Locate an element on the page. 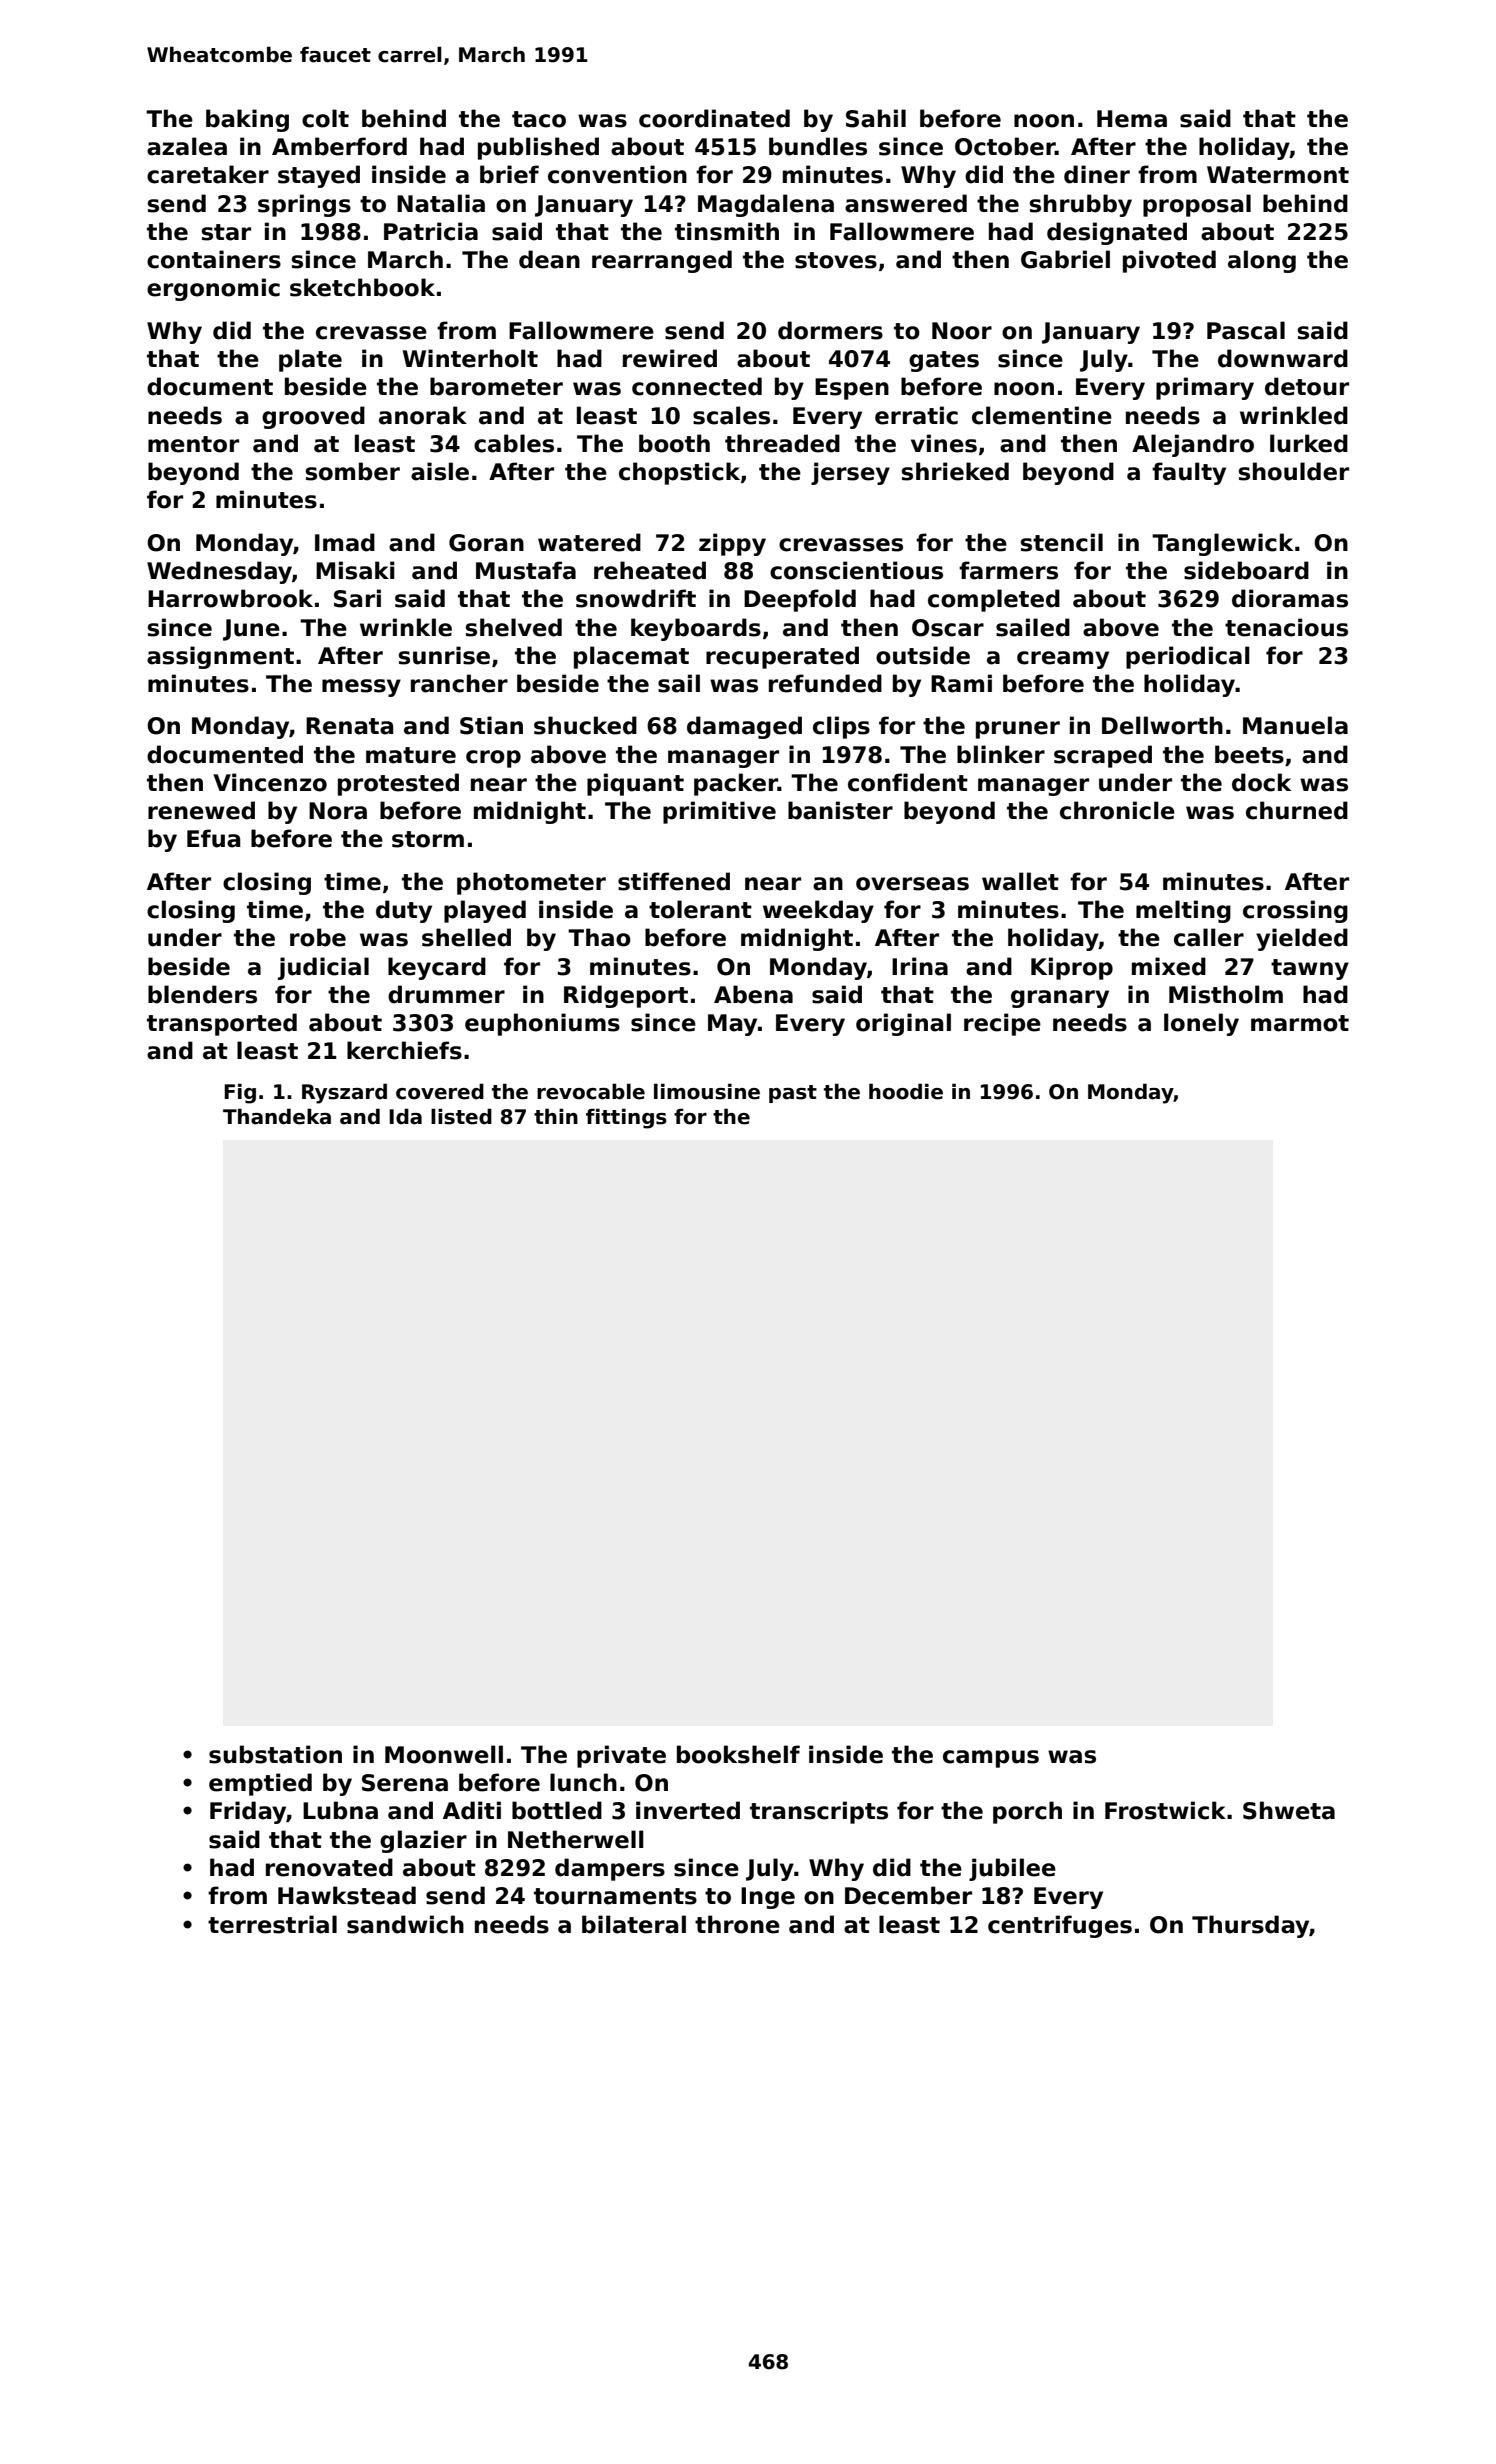  Lubna is located at coordinates (340, 1810).
